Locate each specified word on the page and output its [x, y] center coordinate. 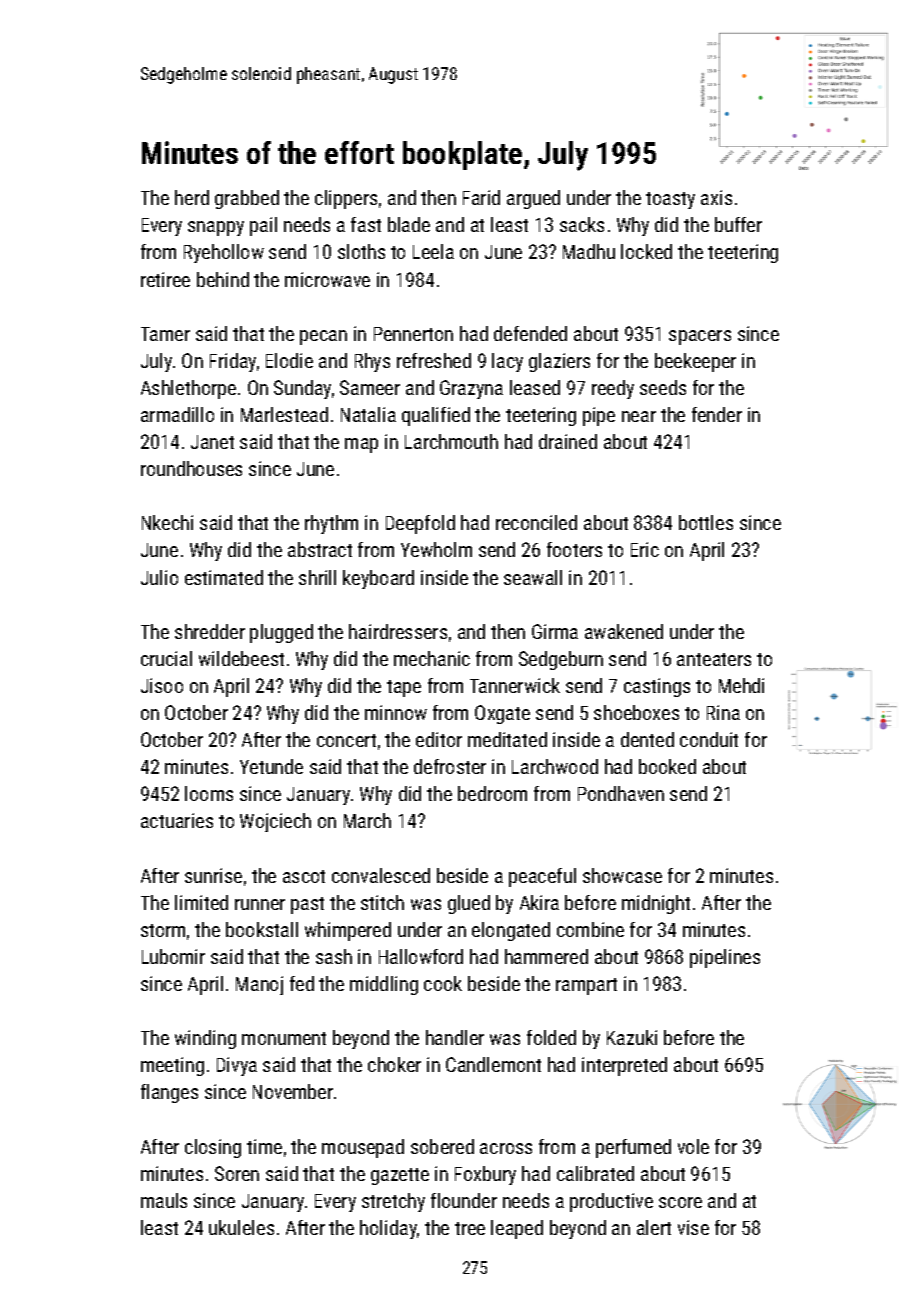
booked [667, 766]
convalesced [381, 875]
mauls [164, 1200]
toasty [670, 200]
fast [366, 224]
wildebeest [241, 658]
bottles [706, 522]
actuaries [177, 820]
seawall [533, 577]
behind [223, 279]
